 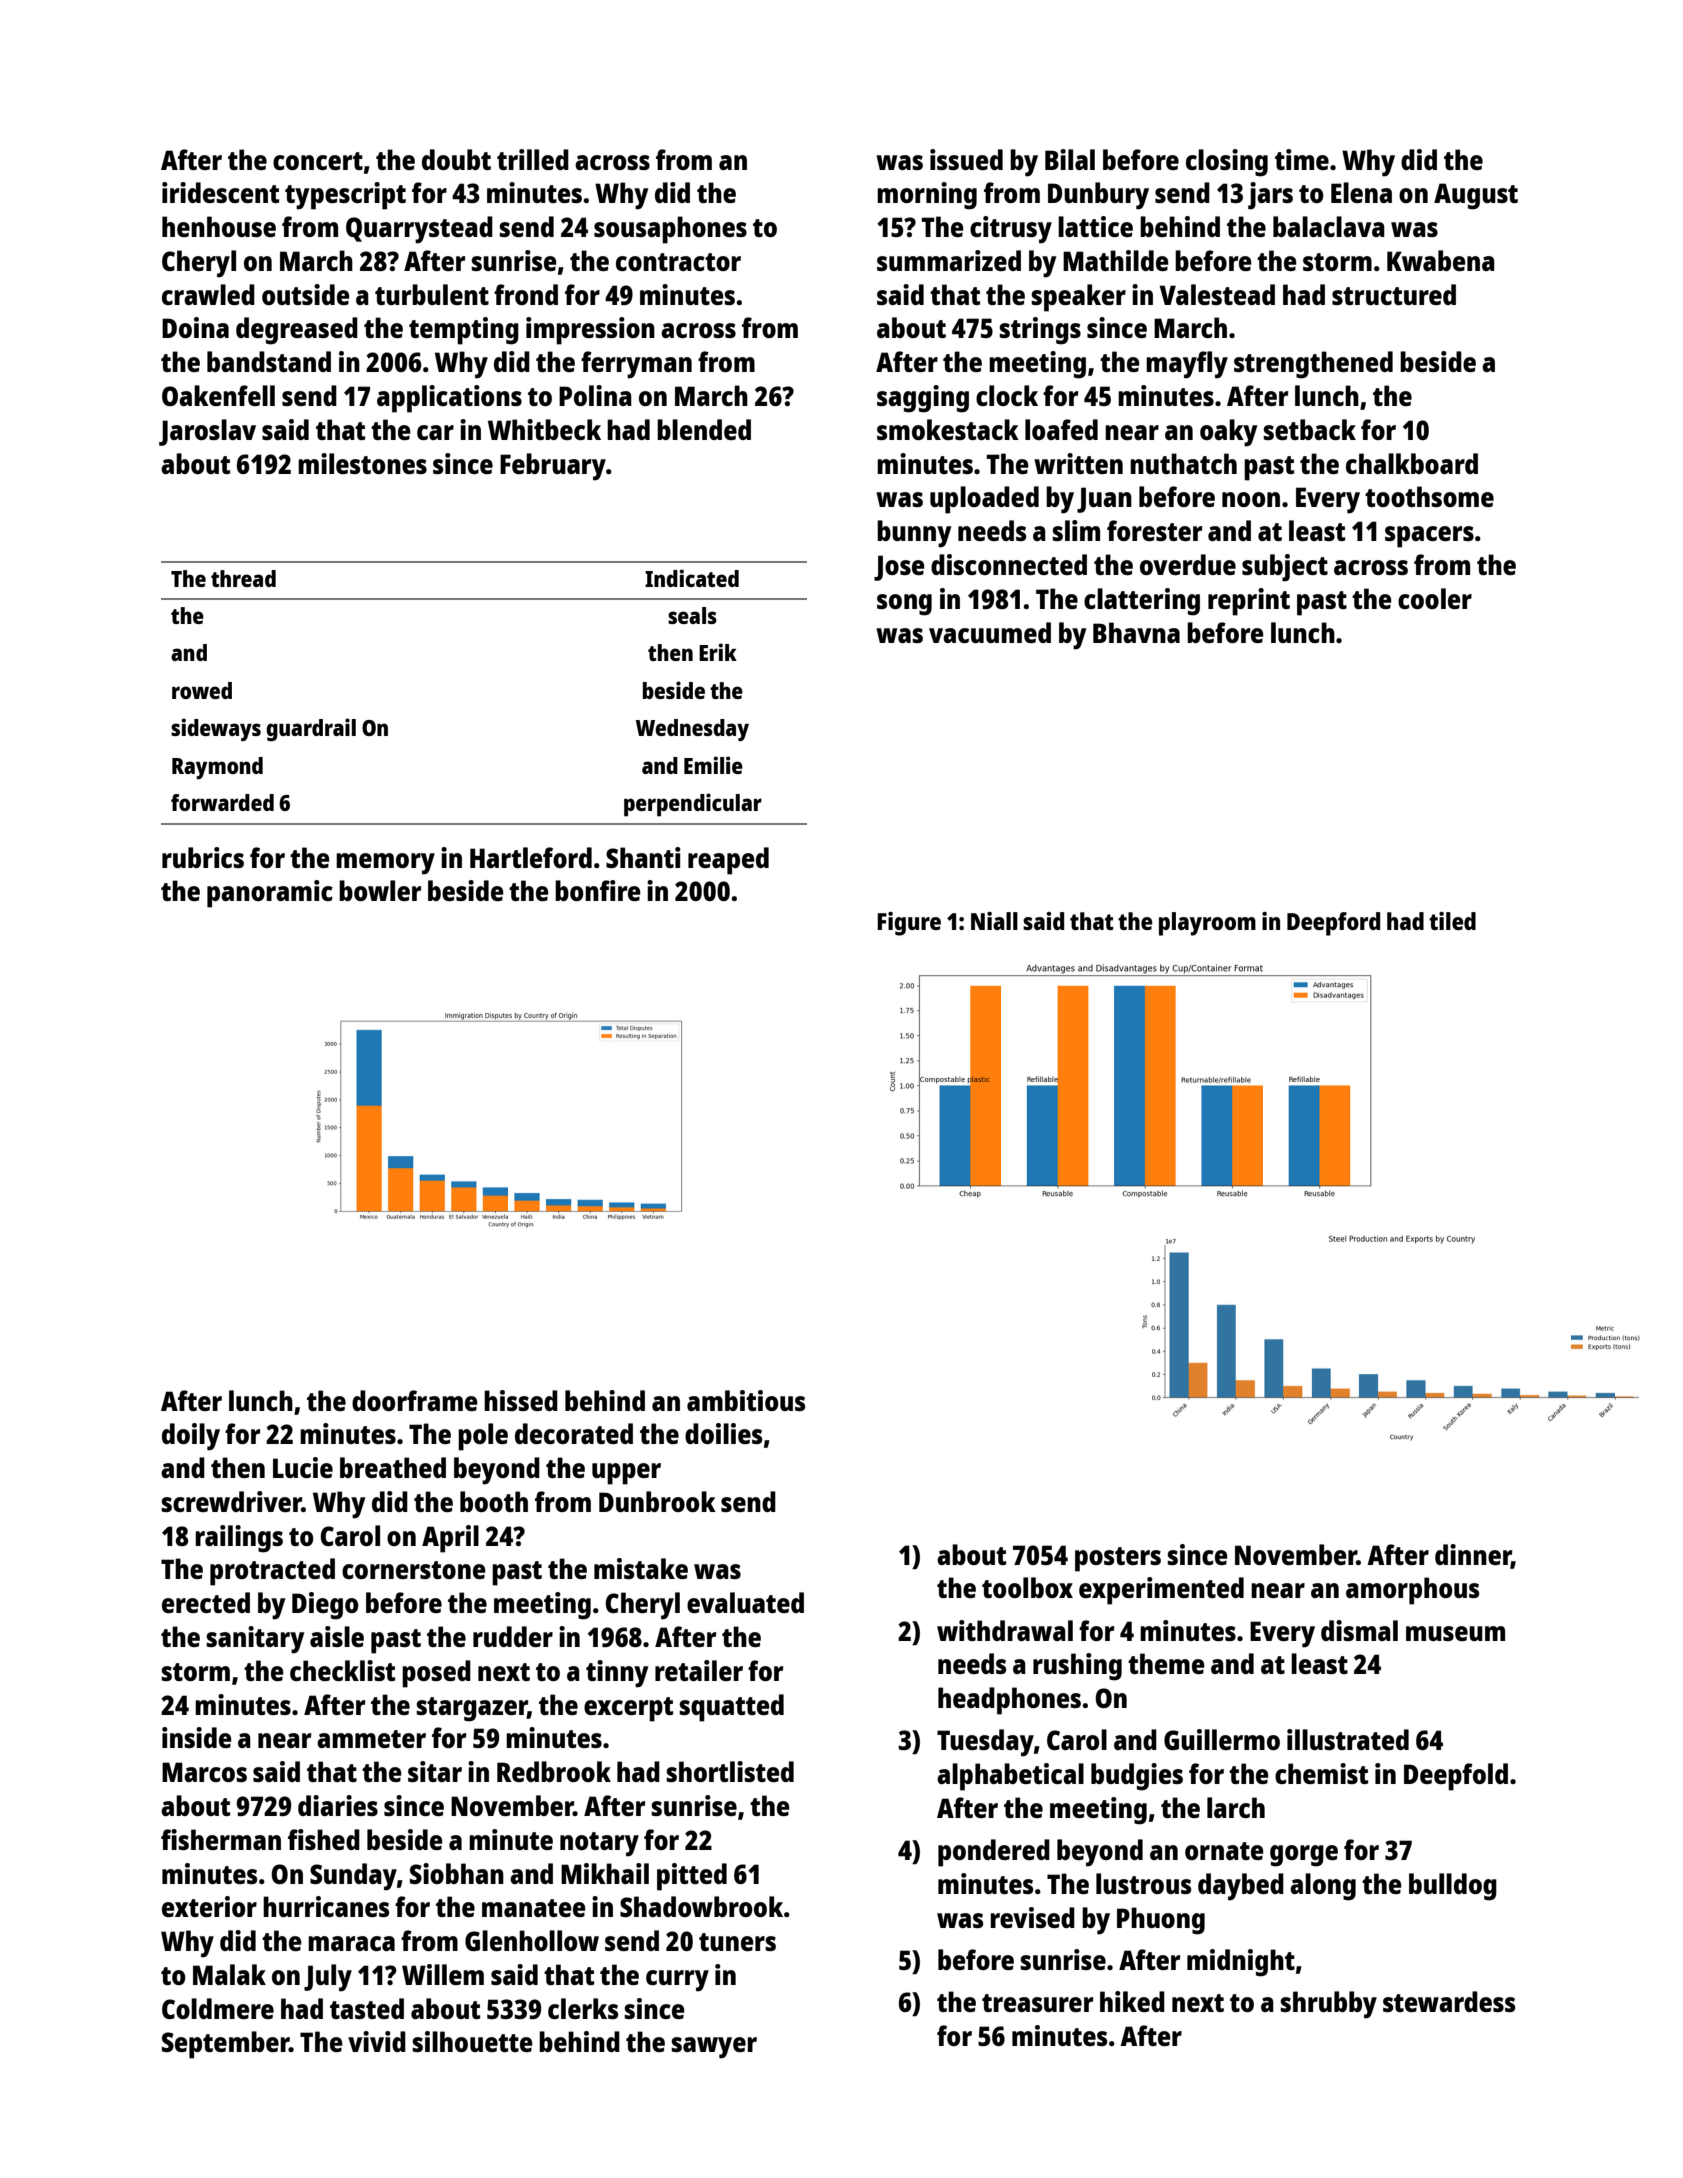 I want to click on sawyer, so click(x=714, y=2048).
